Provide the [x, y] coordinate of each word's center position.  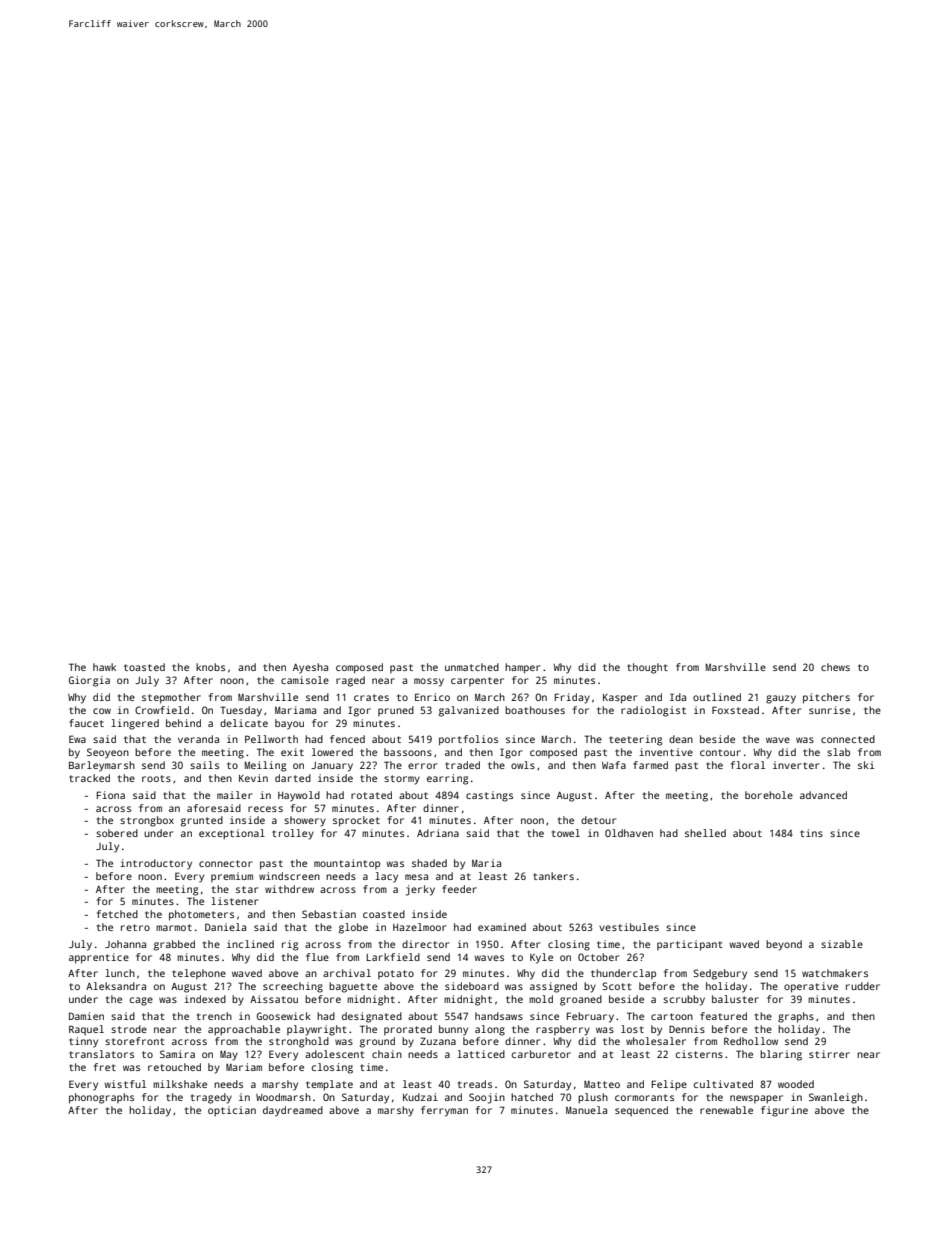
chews [835, 667]
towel [566, 833]
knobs [210, 667]
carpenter [477, 681]
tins [811, 833]
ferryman [444, 1111]
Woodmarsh [283, 1097]
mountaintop [347, 864]
